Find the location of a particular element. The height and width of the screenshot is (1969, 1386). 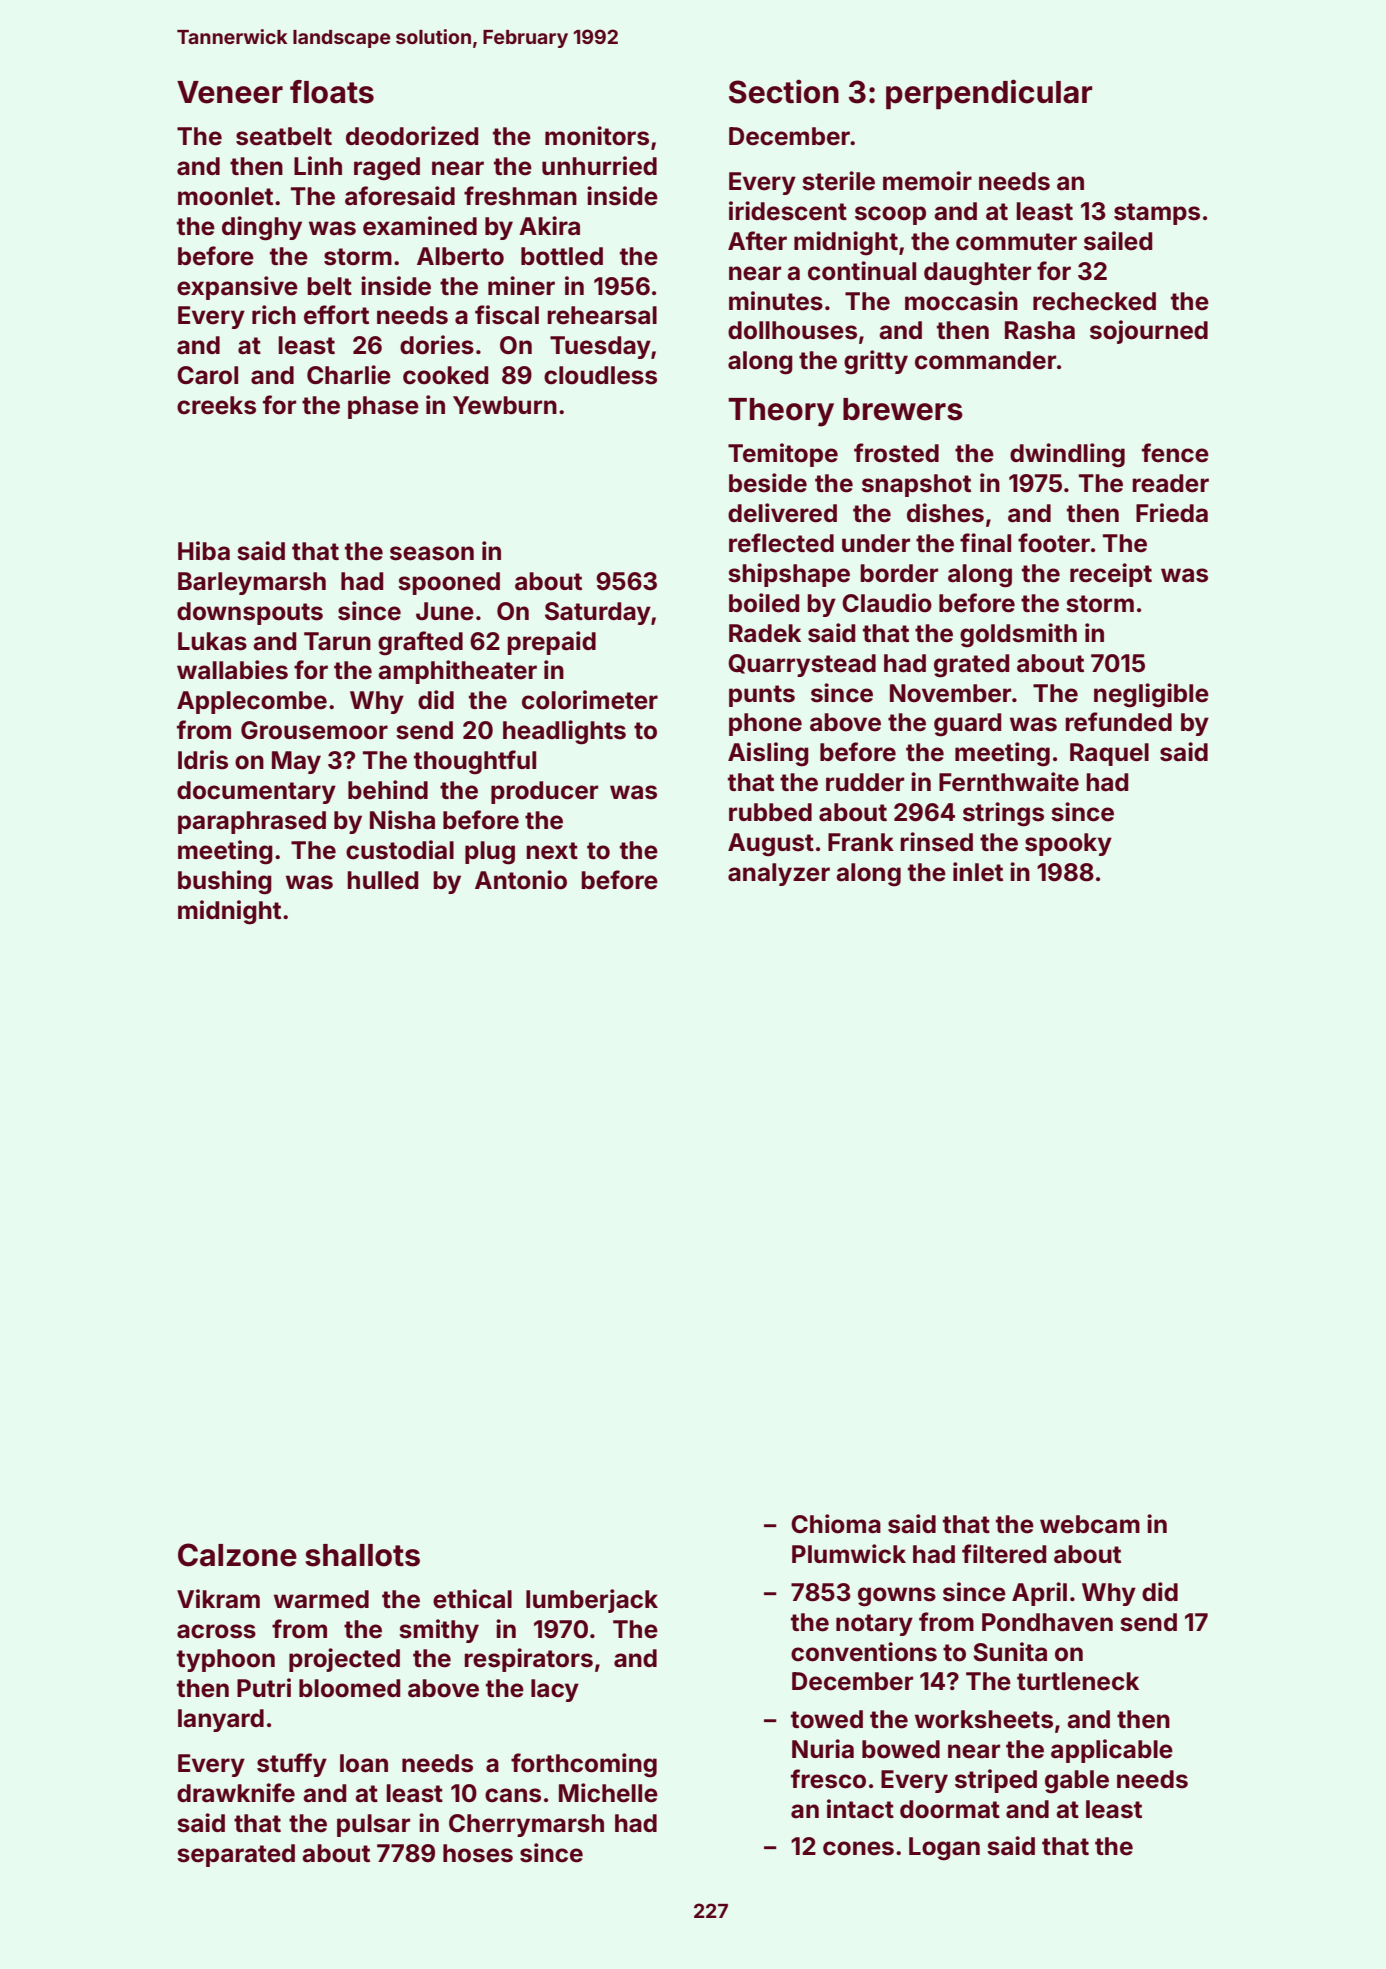

dinghy is located at coordinates (262, 228).
